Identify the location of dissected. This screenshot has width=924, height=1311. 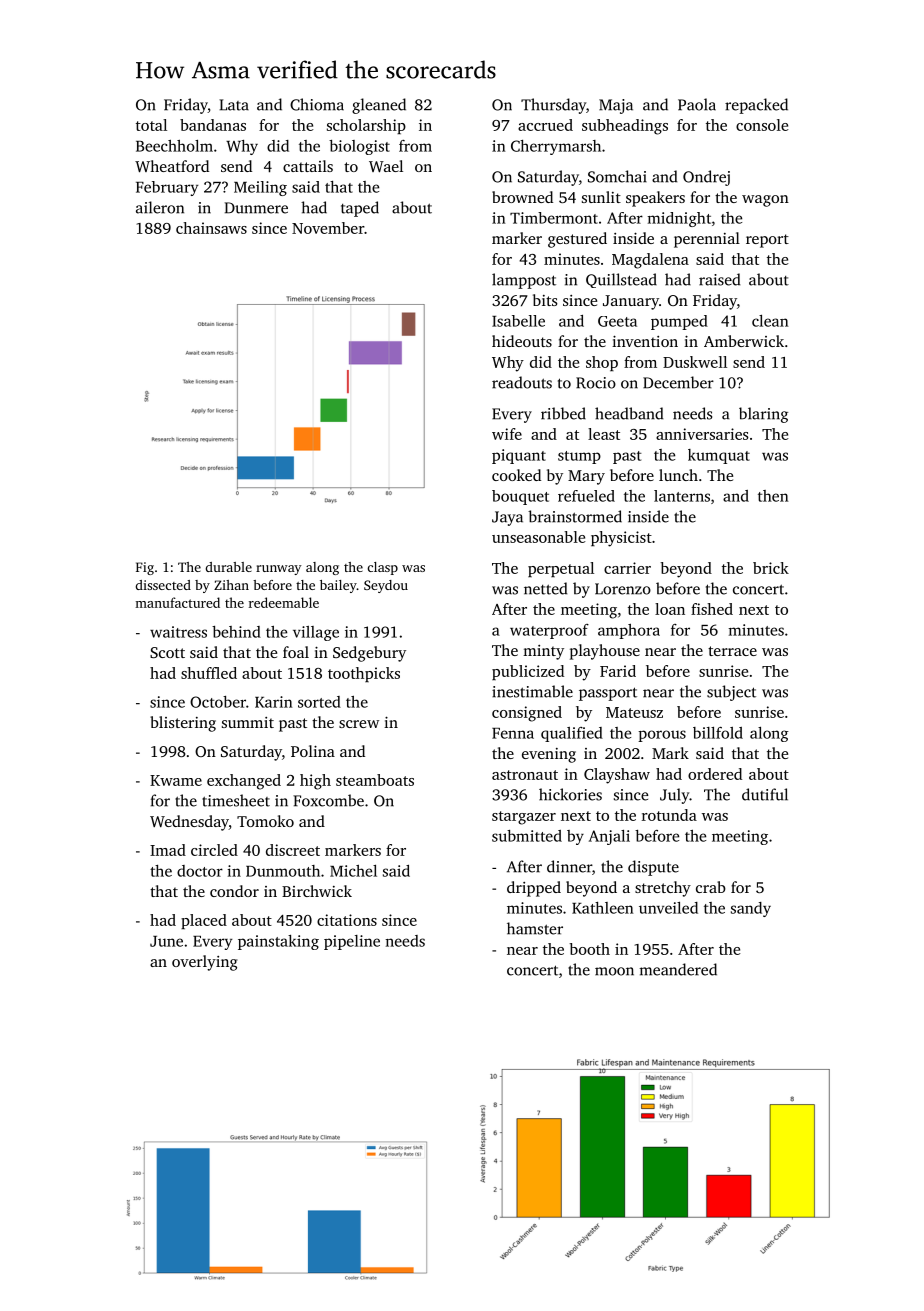
(163, 585).
